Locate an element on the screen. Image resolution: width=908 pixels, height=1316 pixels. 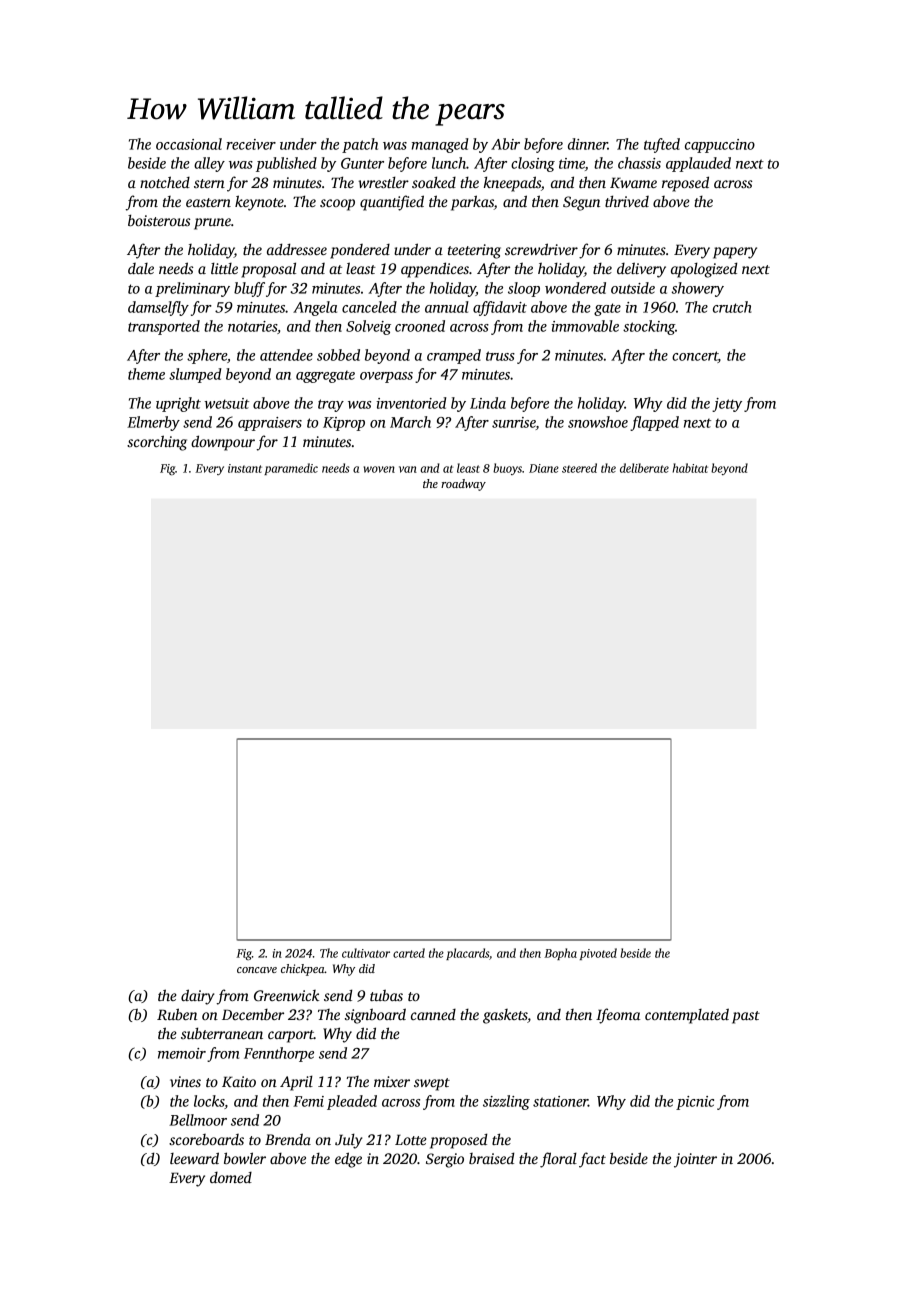
occasional is located at coordinates (189, 144).
